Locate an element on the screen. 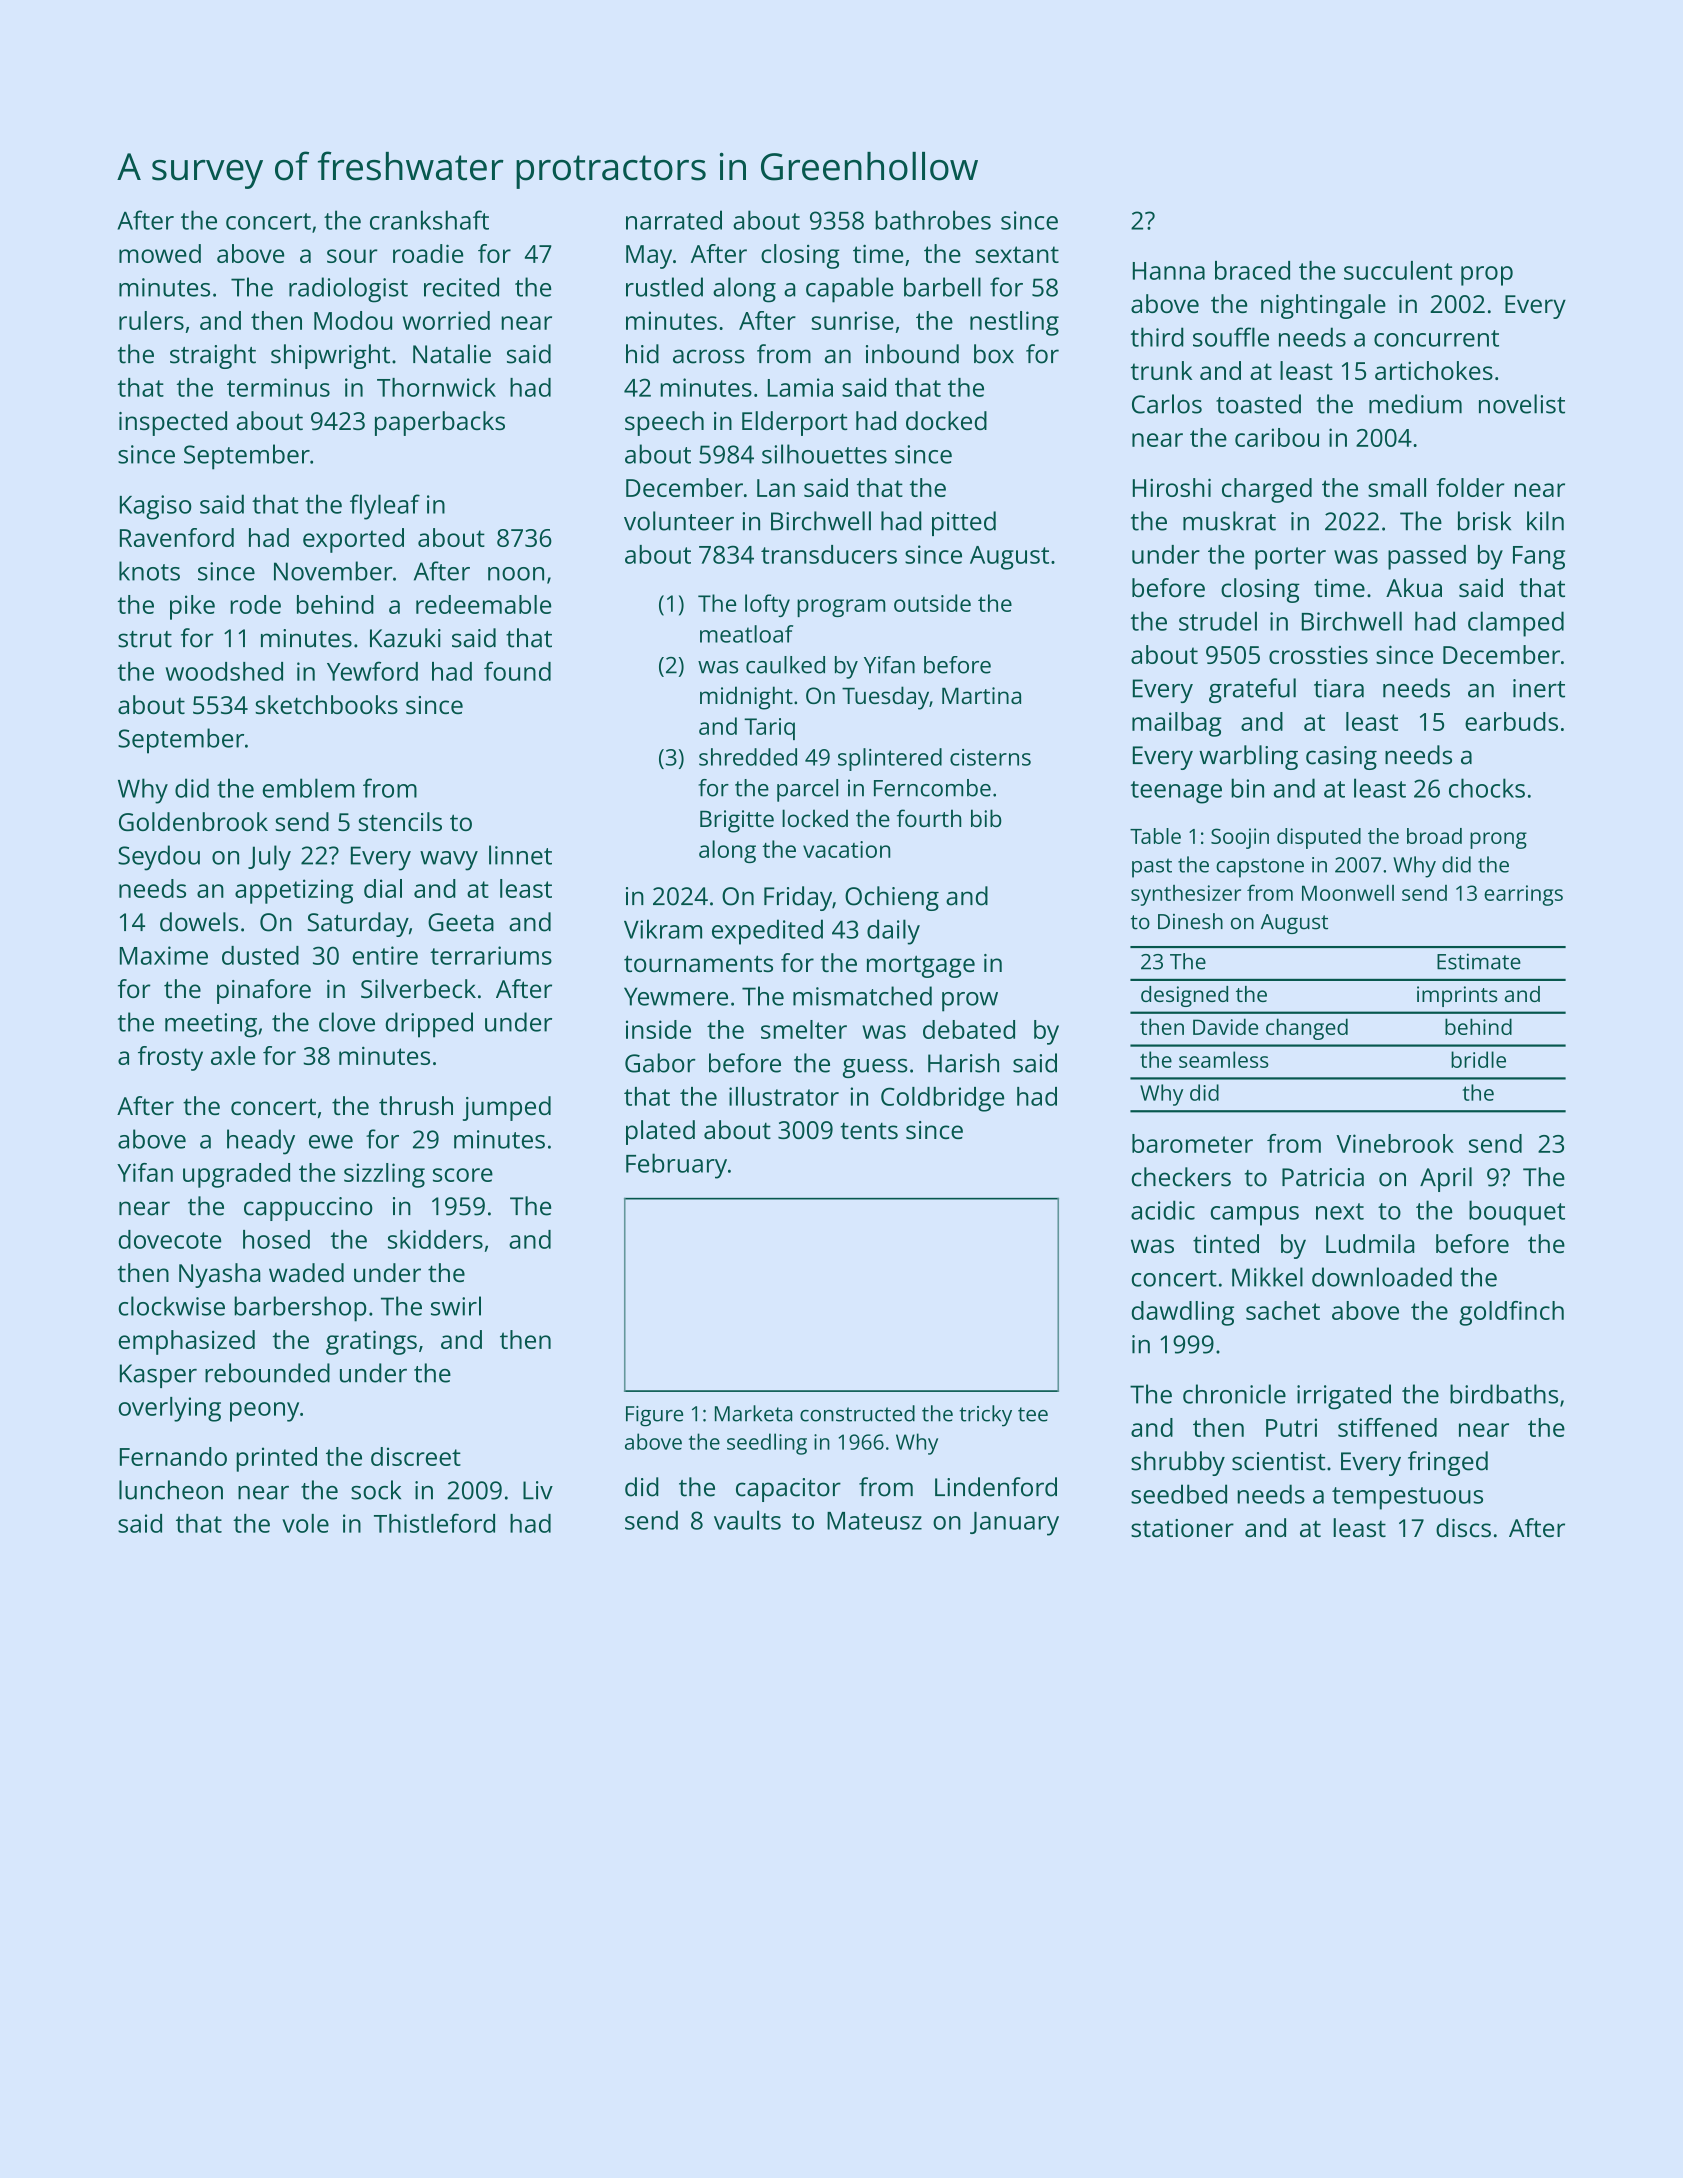 The height and width of the screenshot is (2178, 1683). February is located at coordinates (676, 1166).
